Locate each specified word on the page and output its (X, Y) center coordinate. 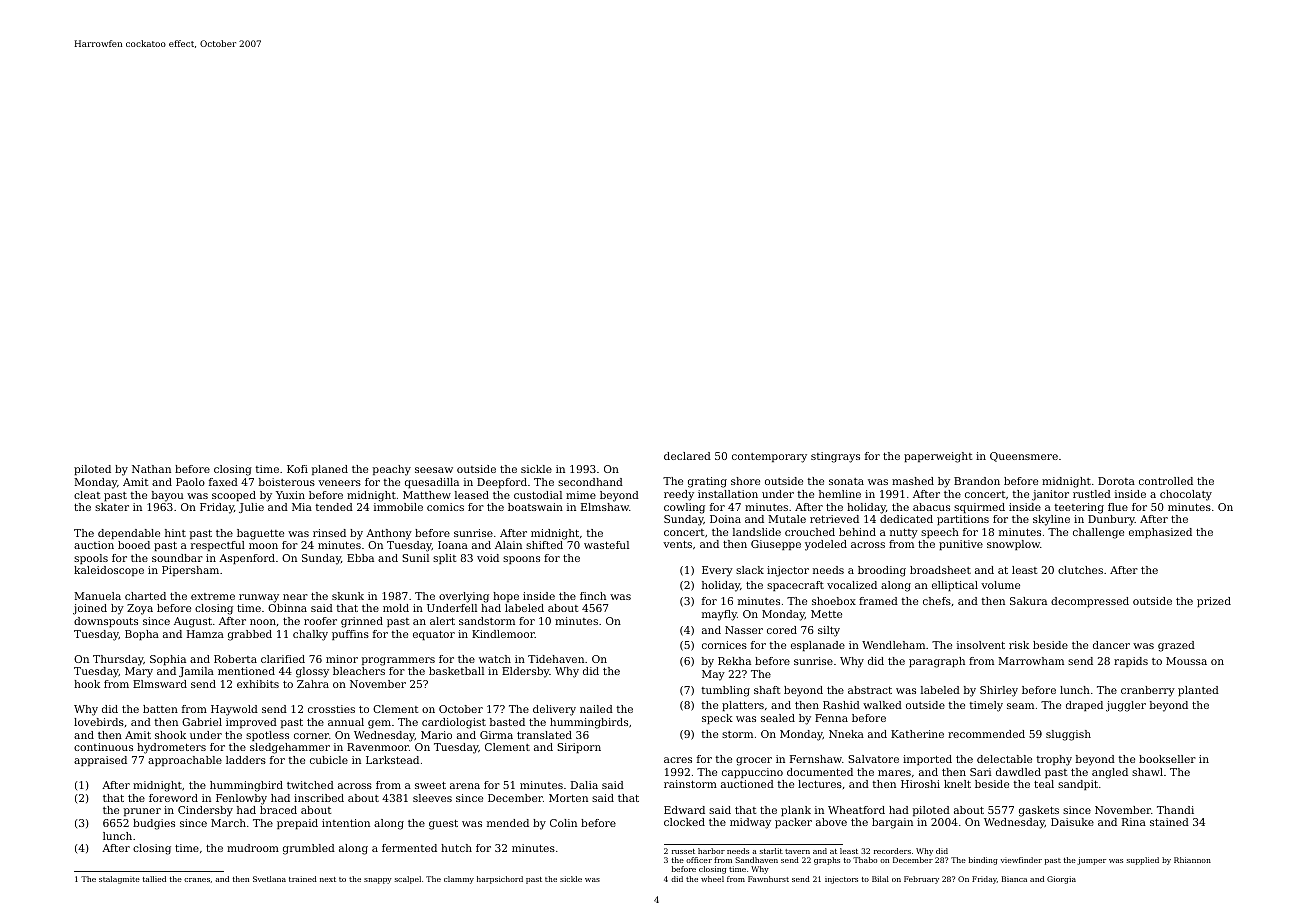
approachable (185, 761)
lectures (820, 784)
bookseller (1167, 759)
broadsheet (940, 570)
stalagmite (119, 880)
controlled (1166, 481)
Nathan (151, 469)
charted (145, 596)
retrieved (834, 519)
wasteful (606, 545)
